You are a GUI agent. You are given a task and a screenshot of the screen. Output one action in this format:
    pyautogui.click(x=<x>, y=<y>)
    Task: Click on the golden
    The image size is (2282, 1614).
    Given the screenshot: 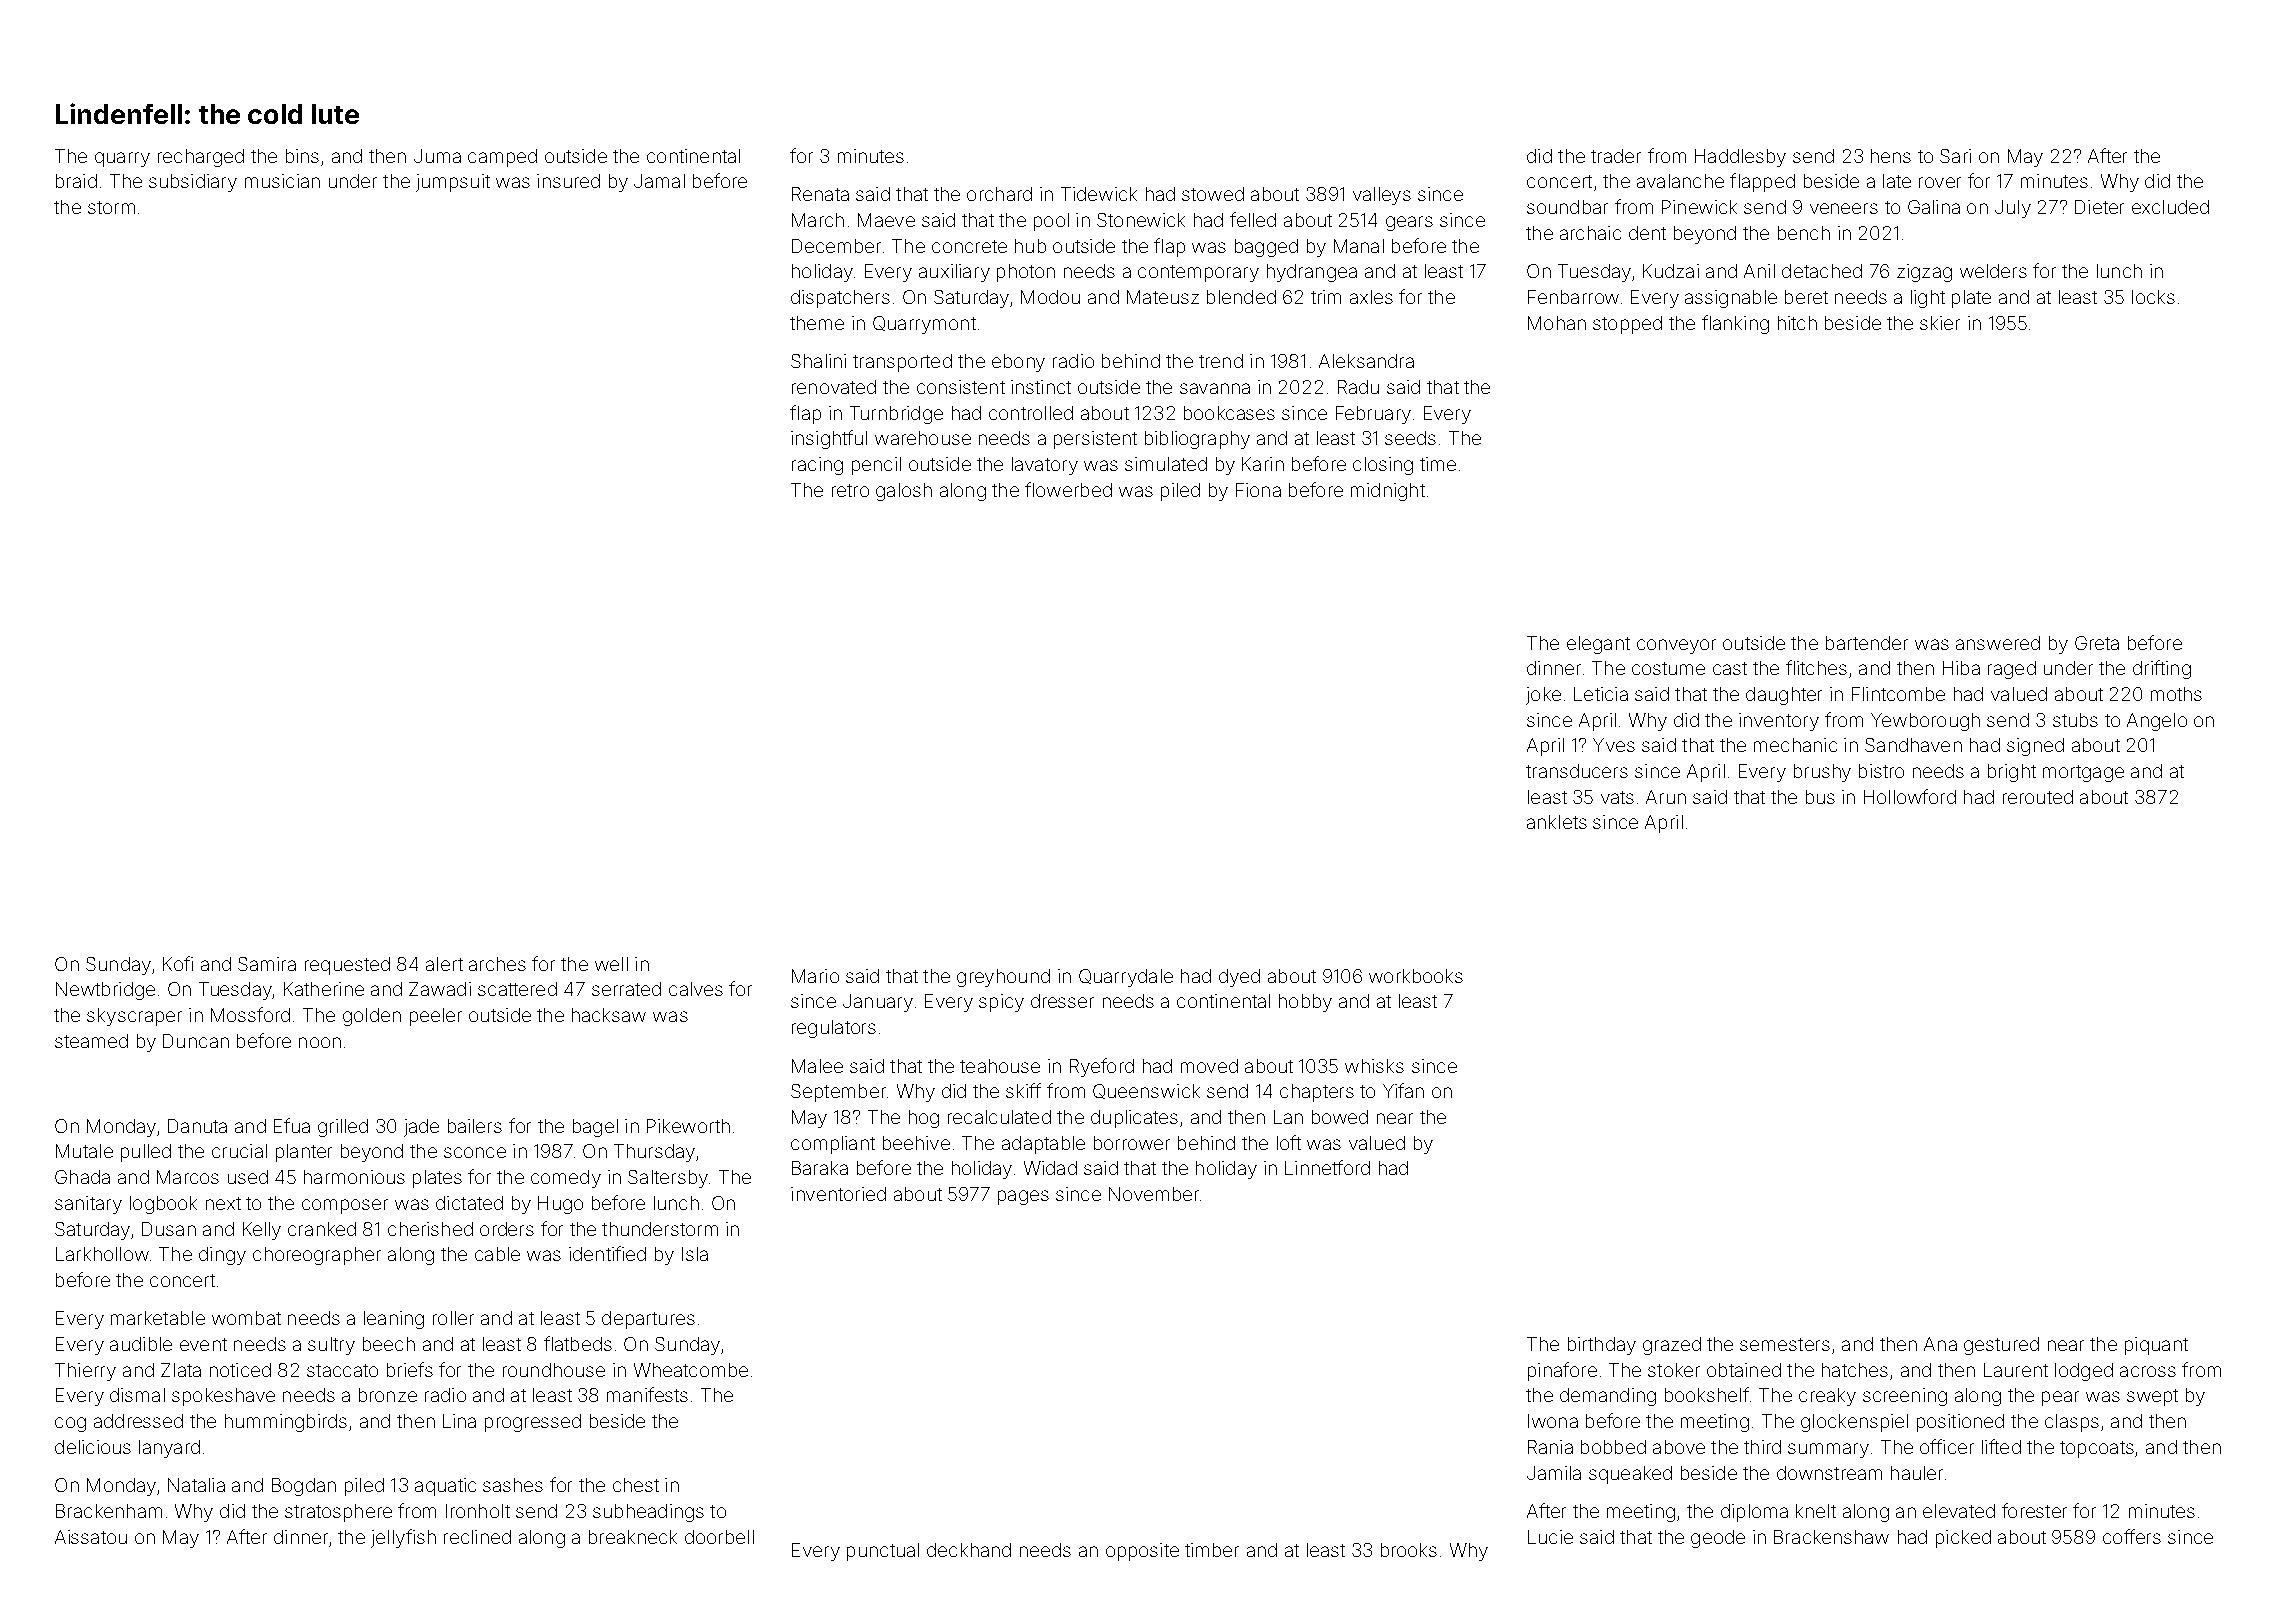 What is the action you would take?
    pyautogui.click(x=372, y=1017)
